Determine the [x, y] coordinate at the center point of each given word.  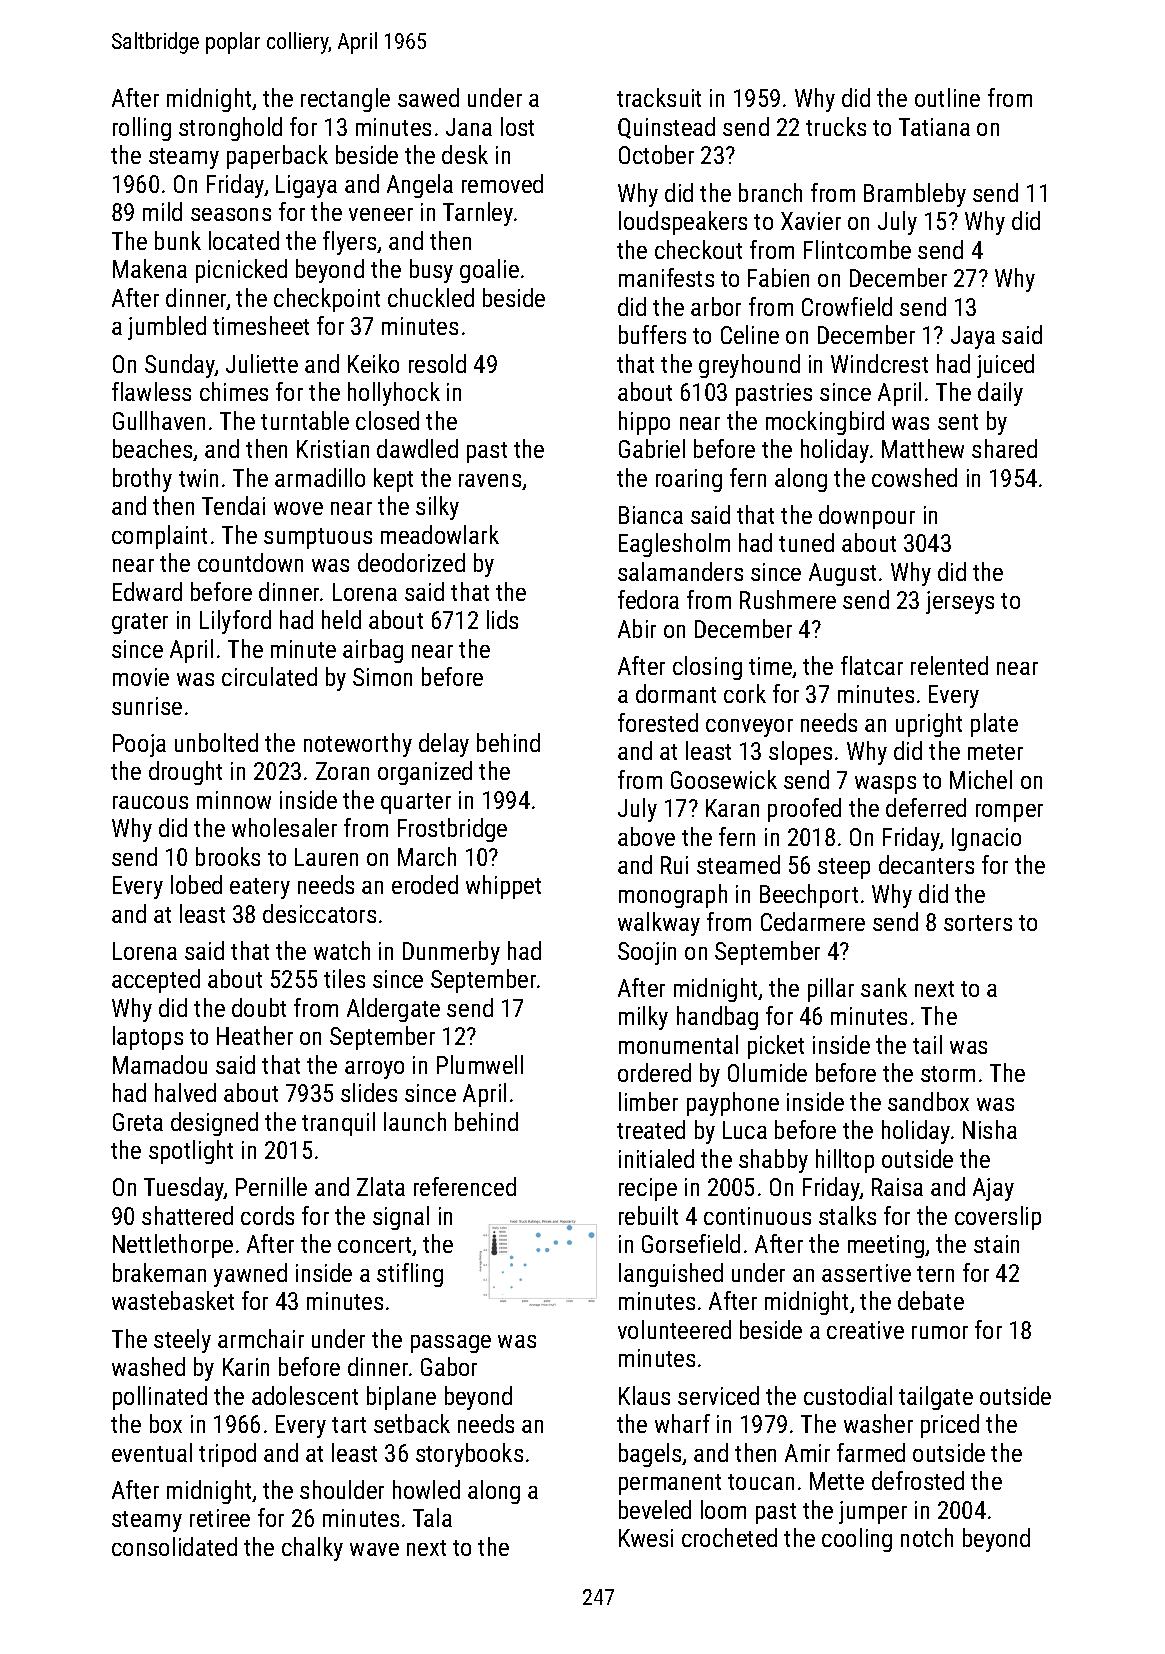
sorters [978, 923]
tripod [227, 1455]
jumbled [167, 328]
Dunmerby [451, 953]
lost [517, 126]
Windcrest [879, 363]
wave [374, 1549]
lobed [196, 884]
